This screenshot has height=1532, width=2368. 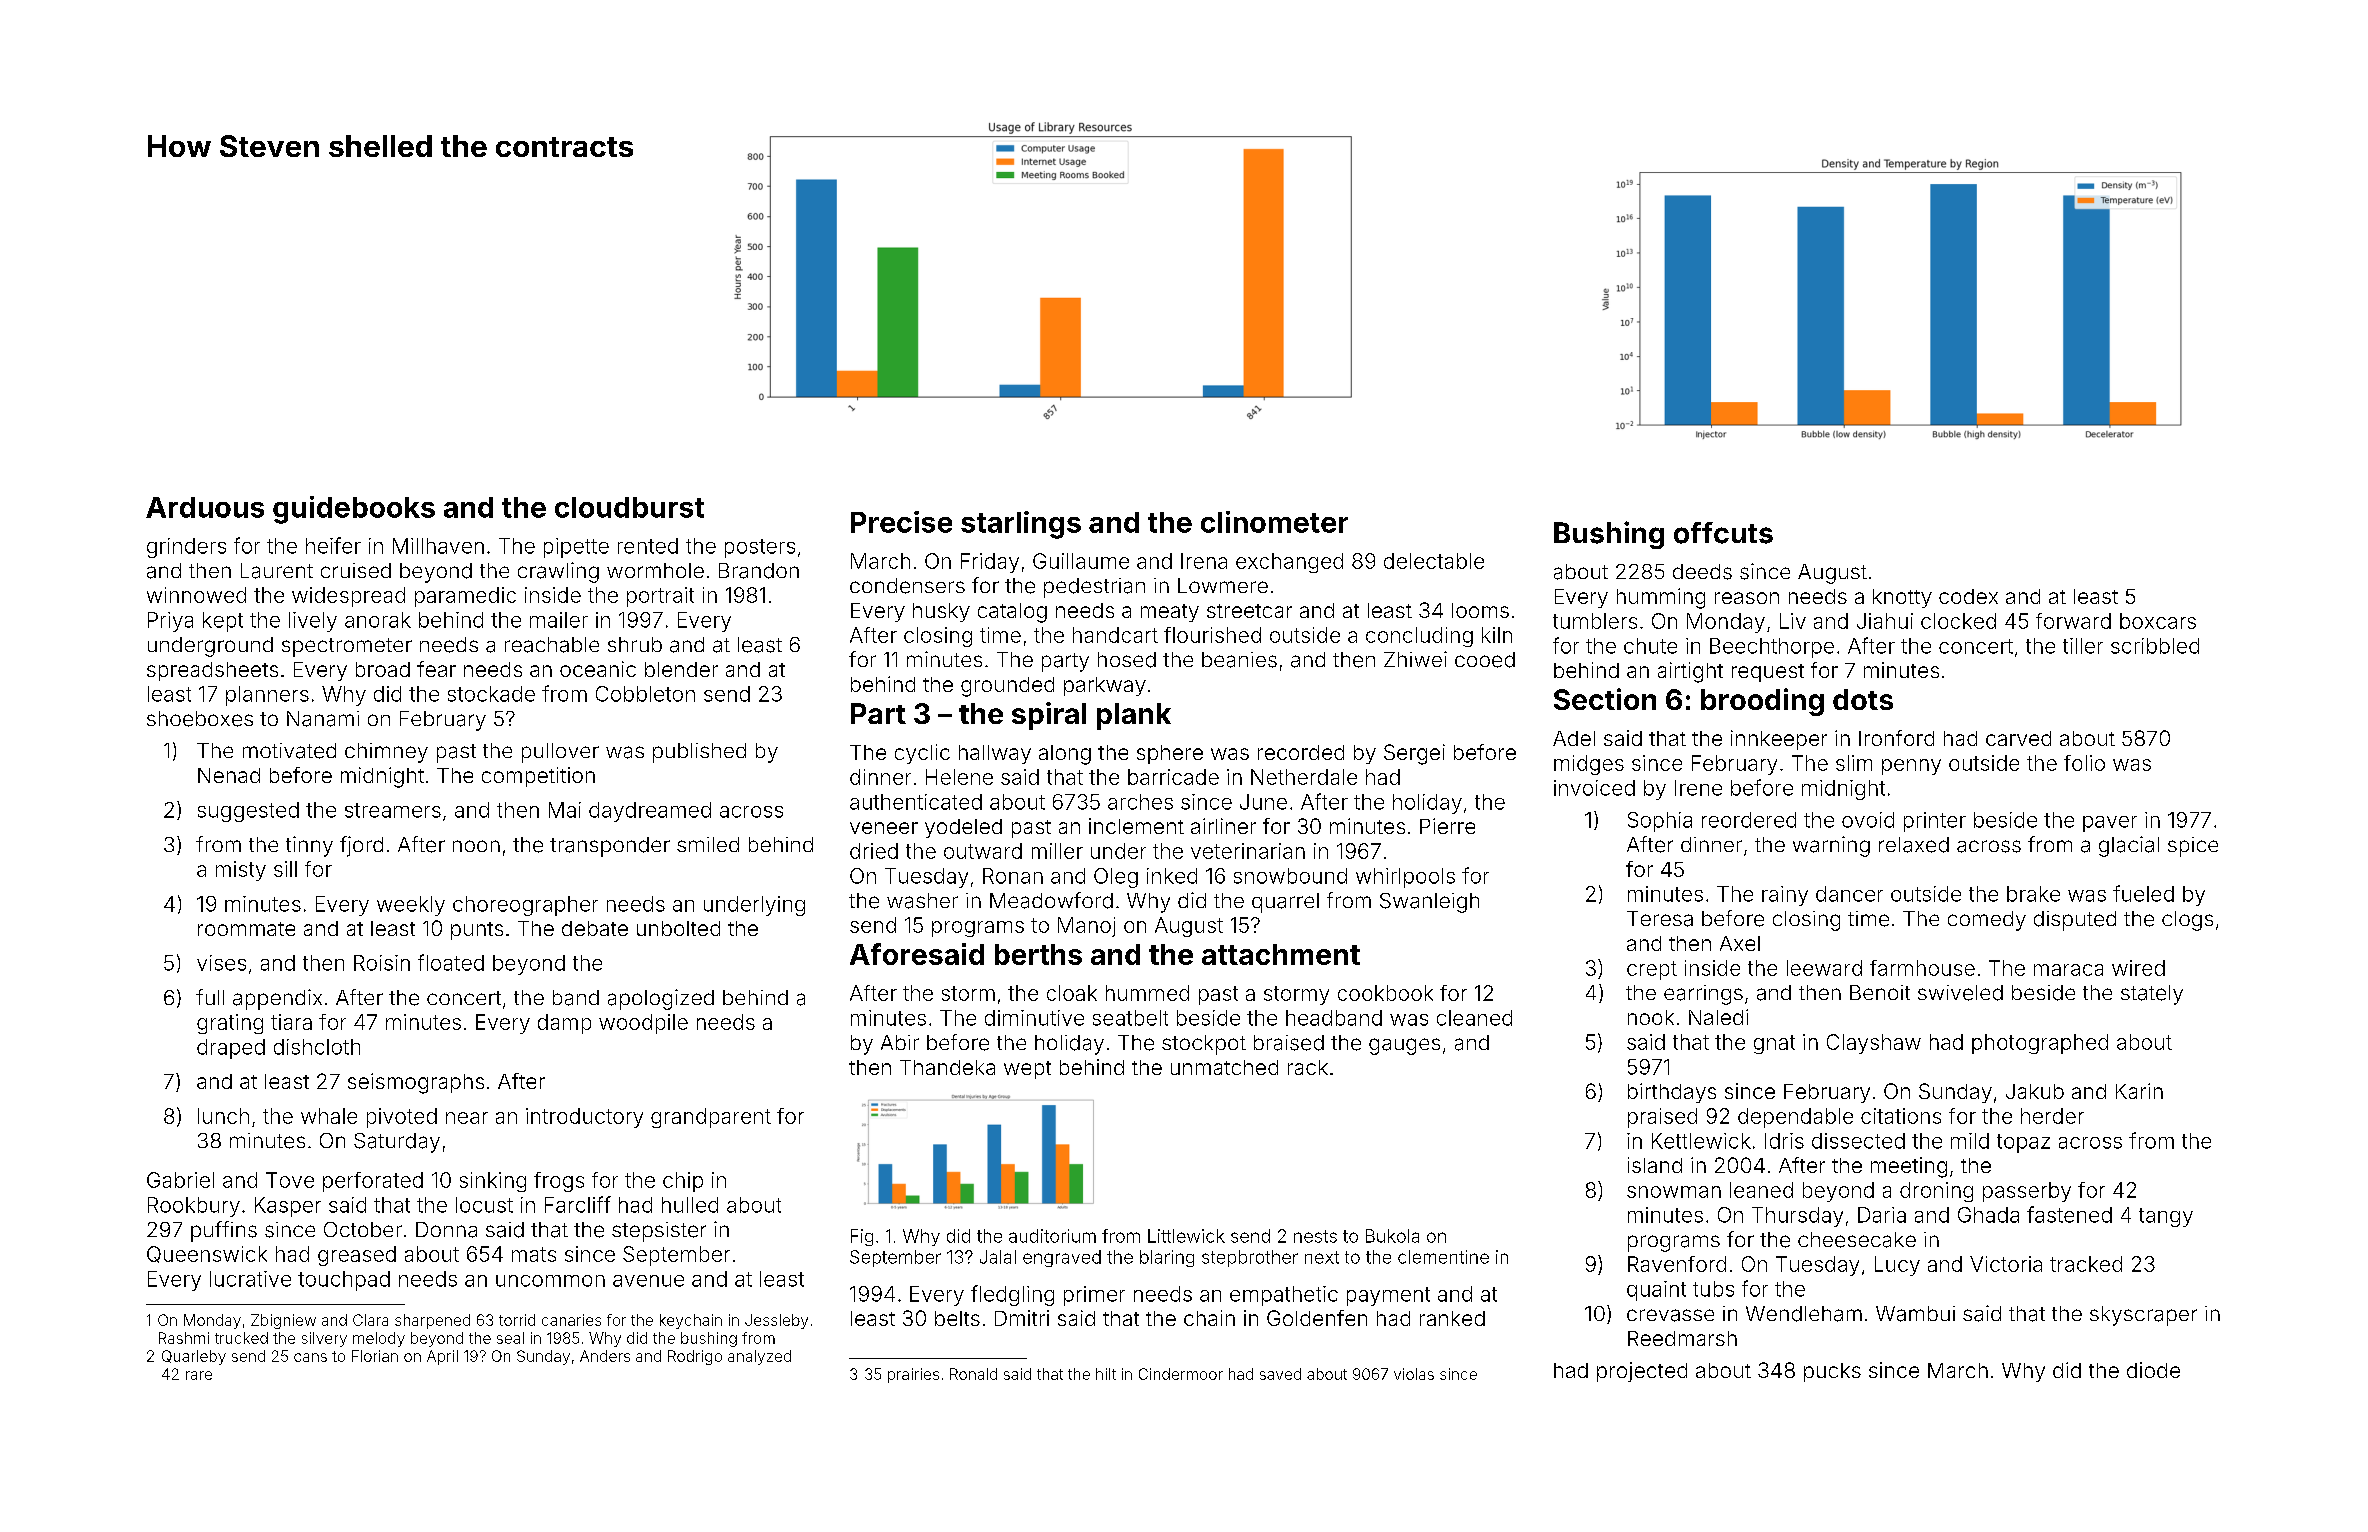 I want to click on beanies, so click(x=1239, y=660).
